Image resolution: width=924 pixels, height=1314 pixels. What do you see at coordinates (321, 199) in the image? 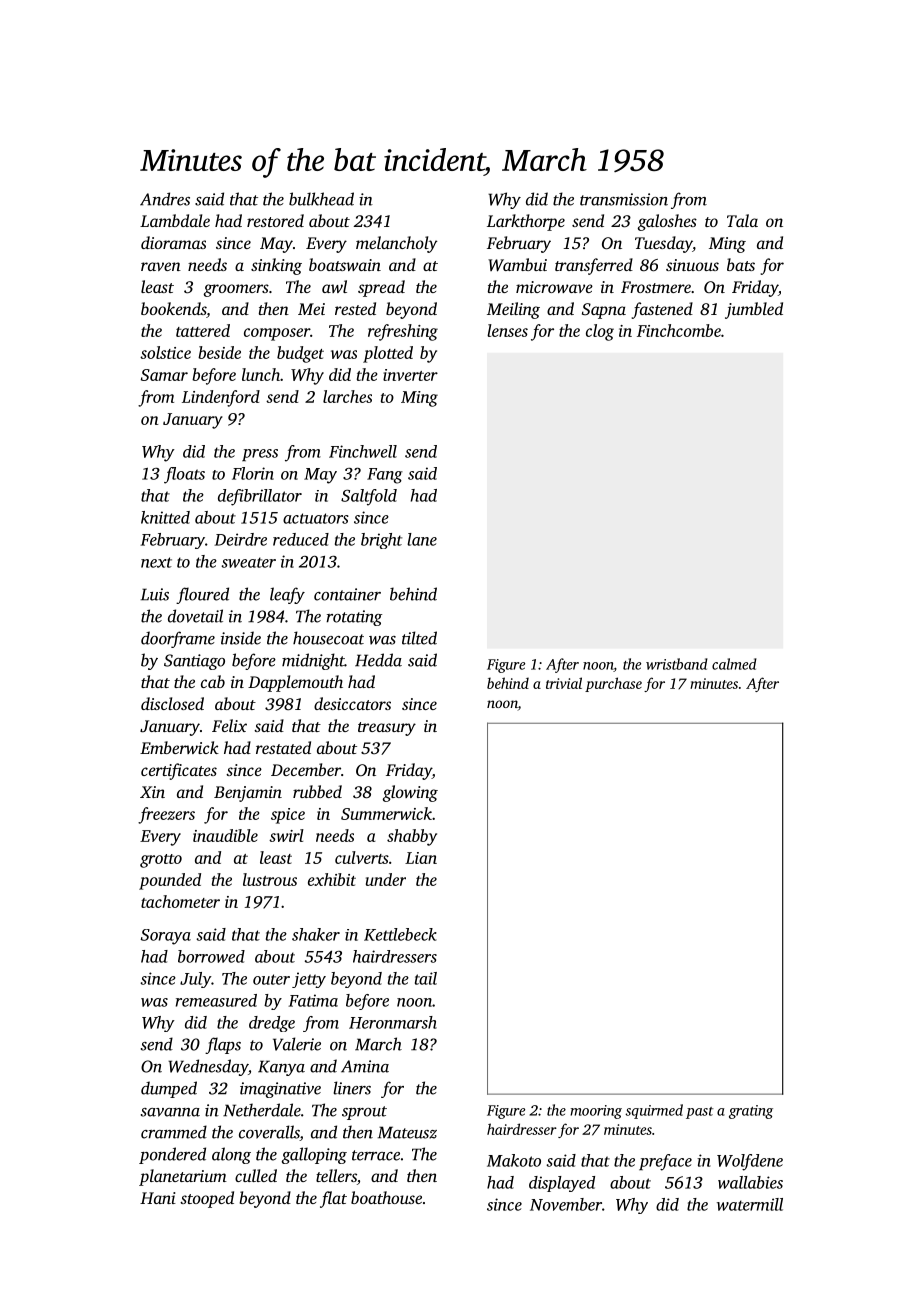
I see `bulkhead` at bounding box center [321, 199].
